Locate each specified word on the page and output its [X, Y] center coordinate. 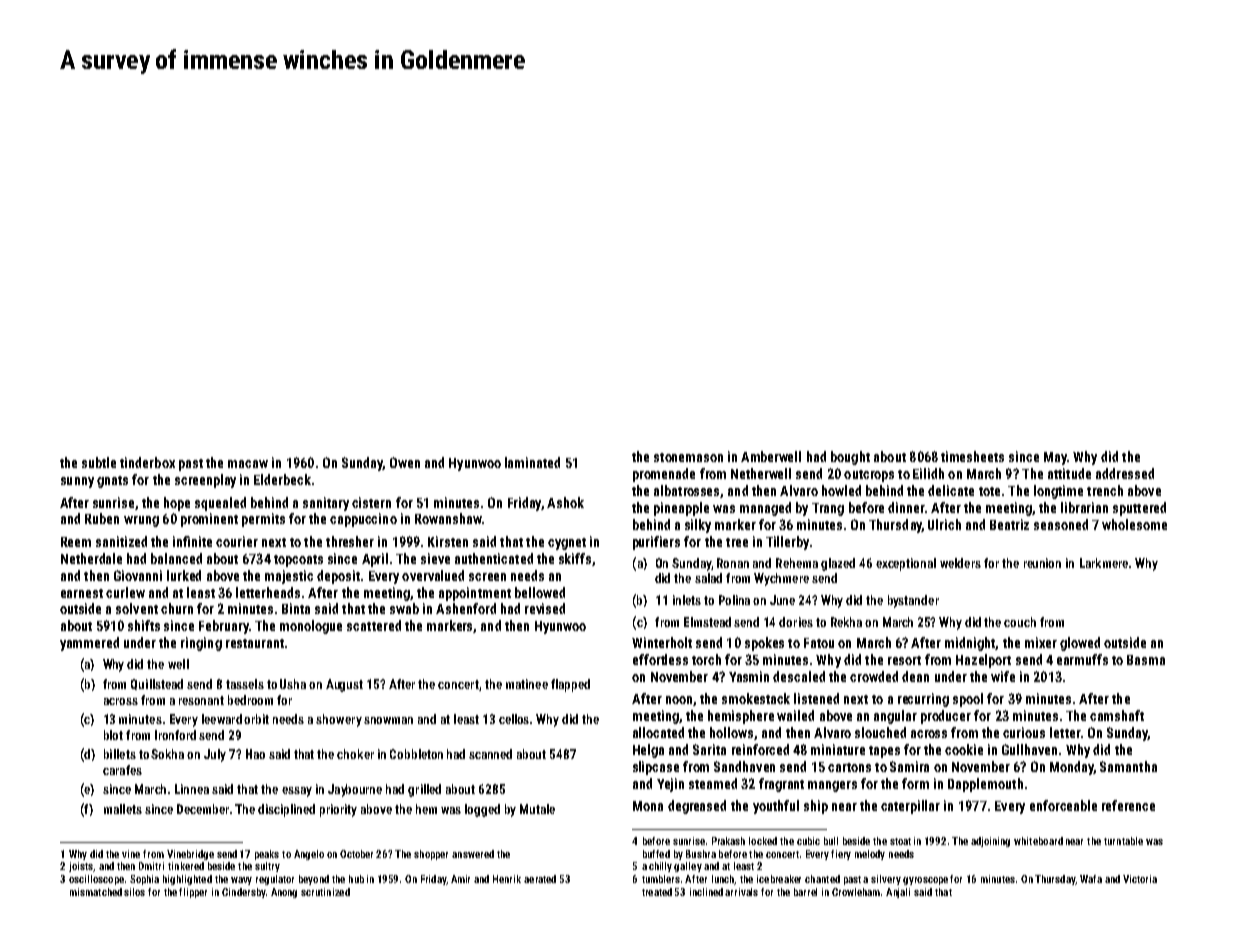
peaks [267, 855]
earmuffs [1082, 659]
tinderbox [147, 462]
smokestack [756, 698]
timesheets [972, 456]
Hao [255, 754]
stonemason [688, 457]
